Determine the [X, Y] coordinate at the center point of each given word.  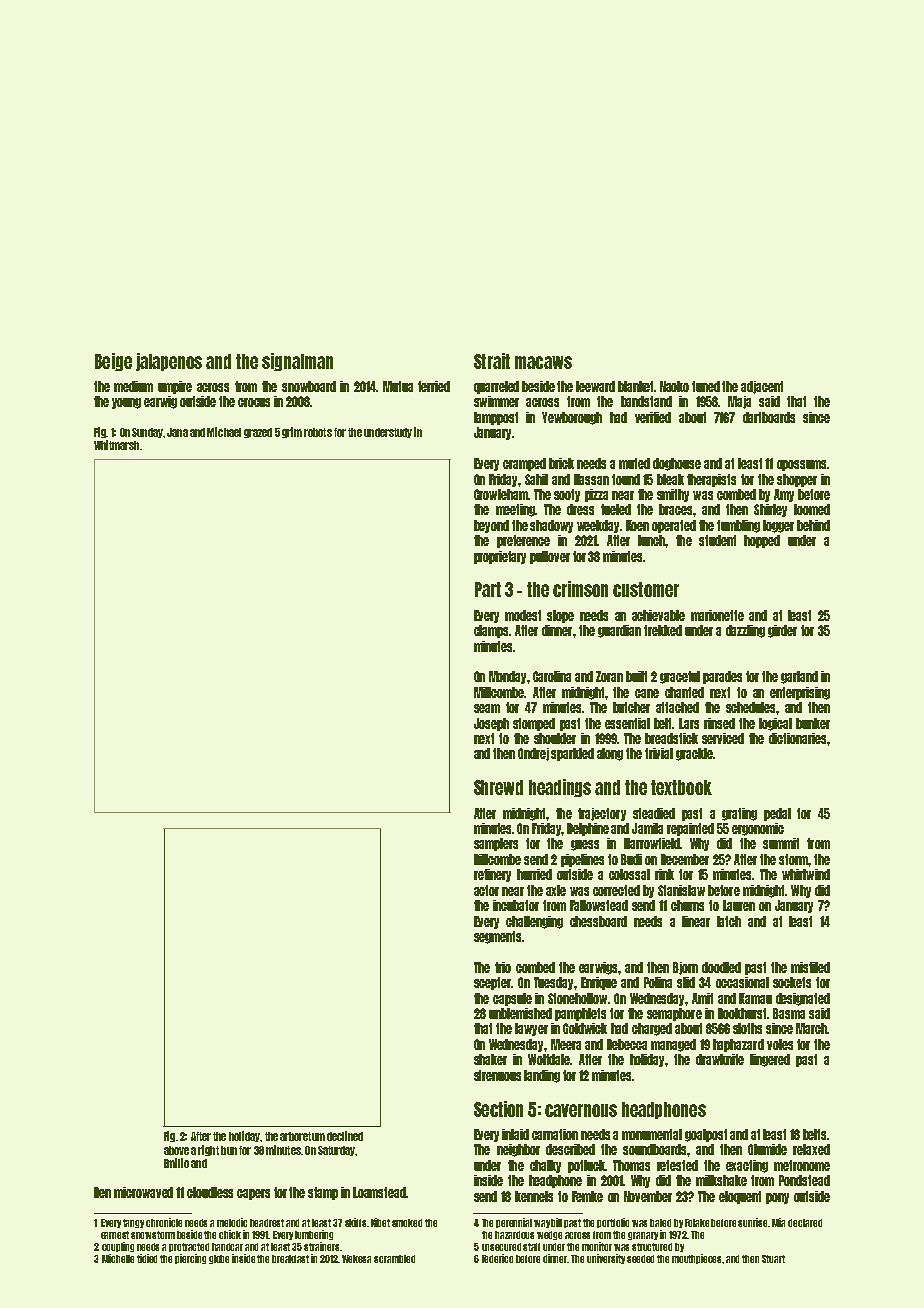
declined [345, 1136]
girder [782, 631]
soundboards [654, 1149]
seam [487, 708]
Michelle [118, 1258]
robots [318, 432]
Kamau [755, 998]
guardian [619, 631]
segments [497, 937]
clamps [491, 631]
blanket [636, 386]
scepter [492, 983]
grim [292, 432]
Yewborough [572, 418]
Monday [507, 677]
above [176, 1150]
